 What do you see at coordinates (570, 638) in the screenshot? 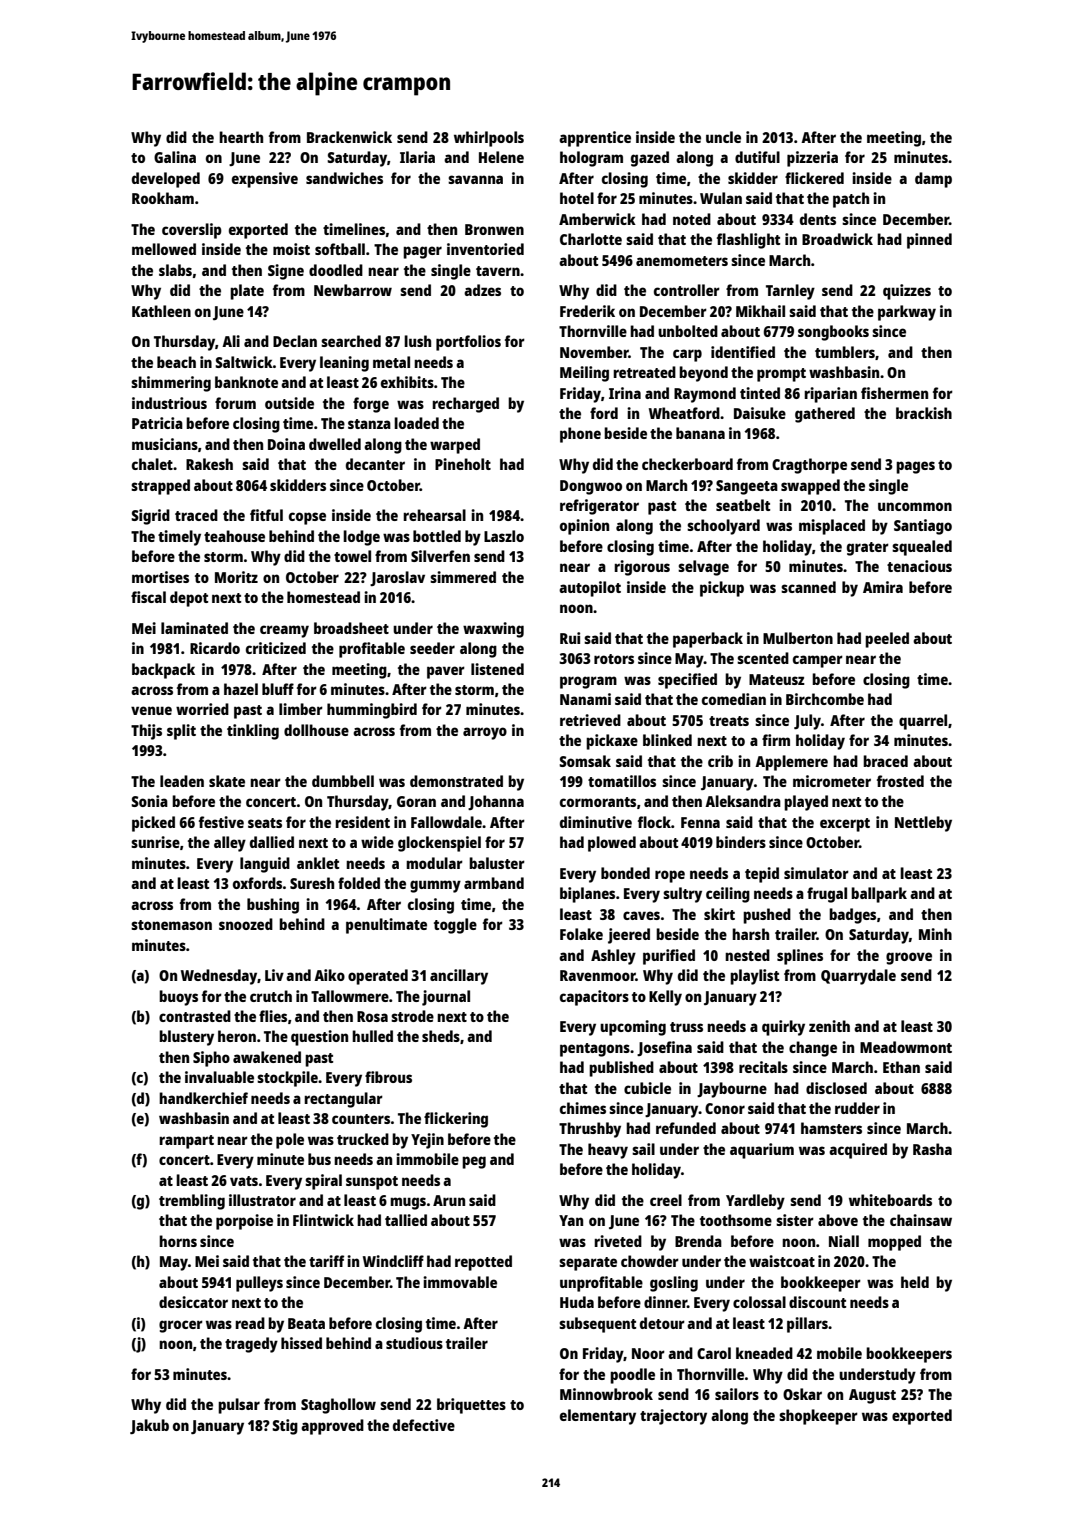
I see `Rui` at bounding box center [570, 638].
